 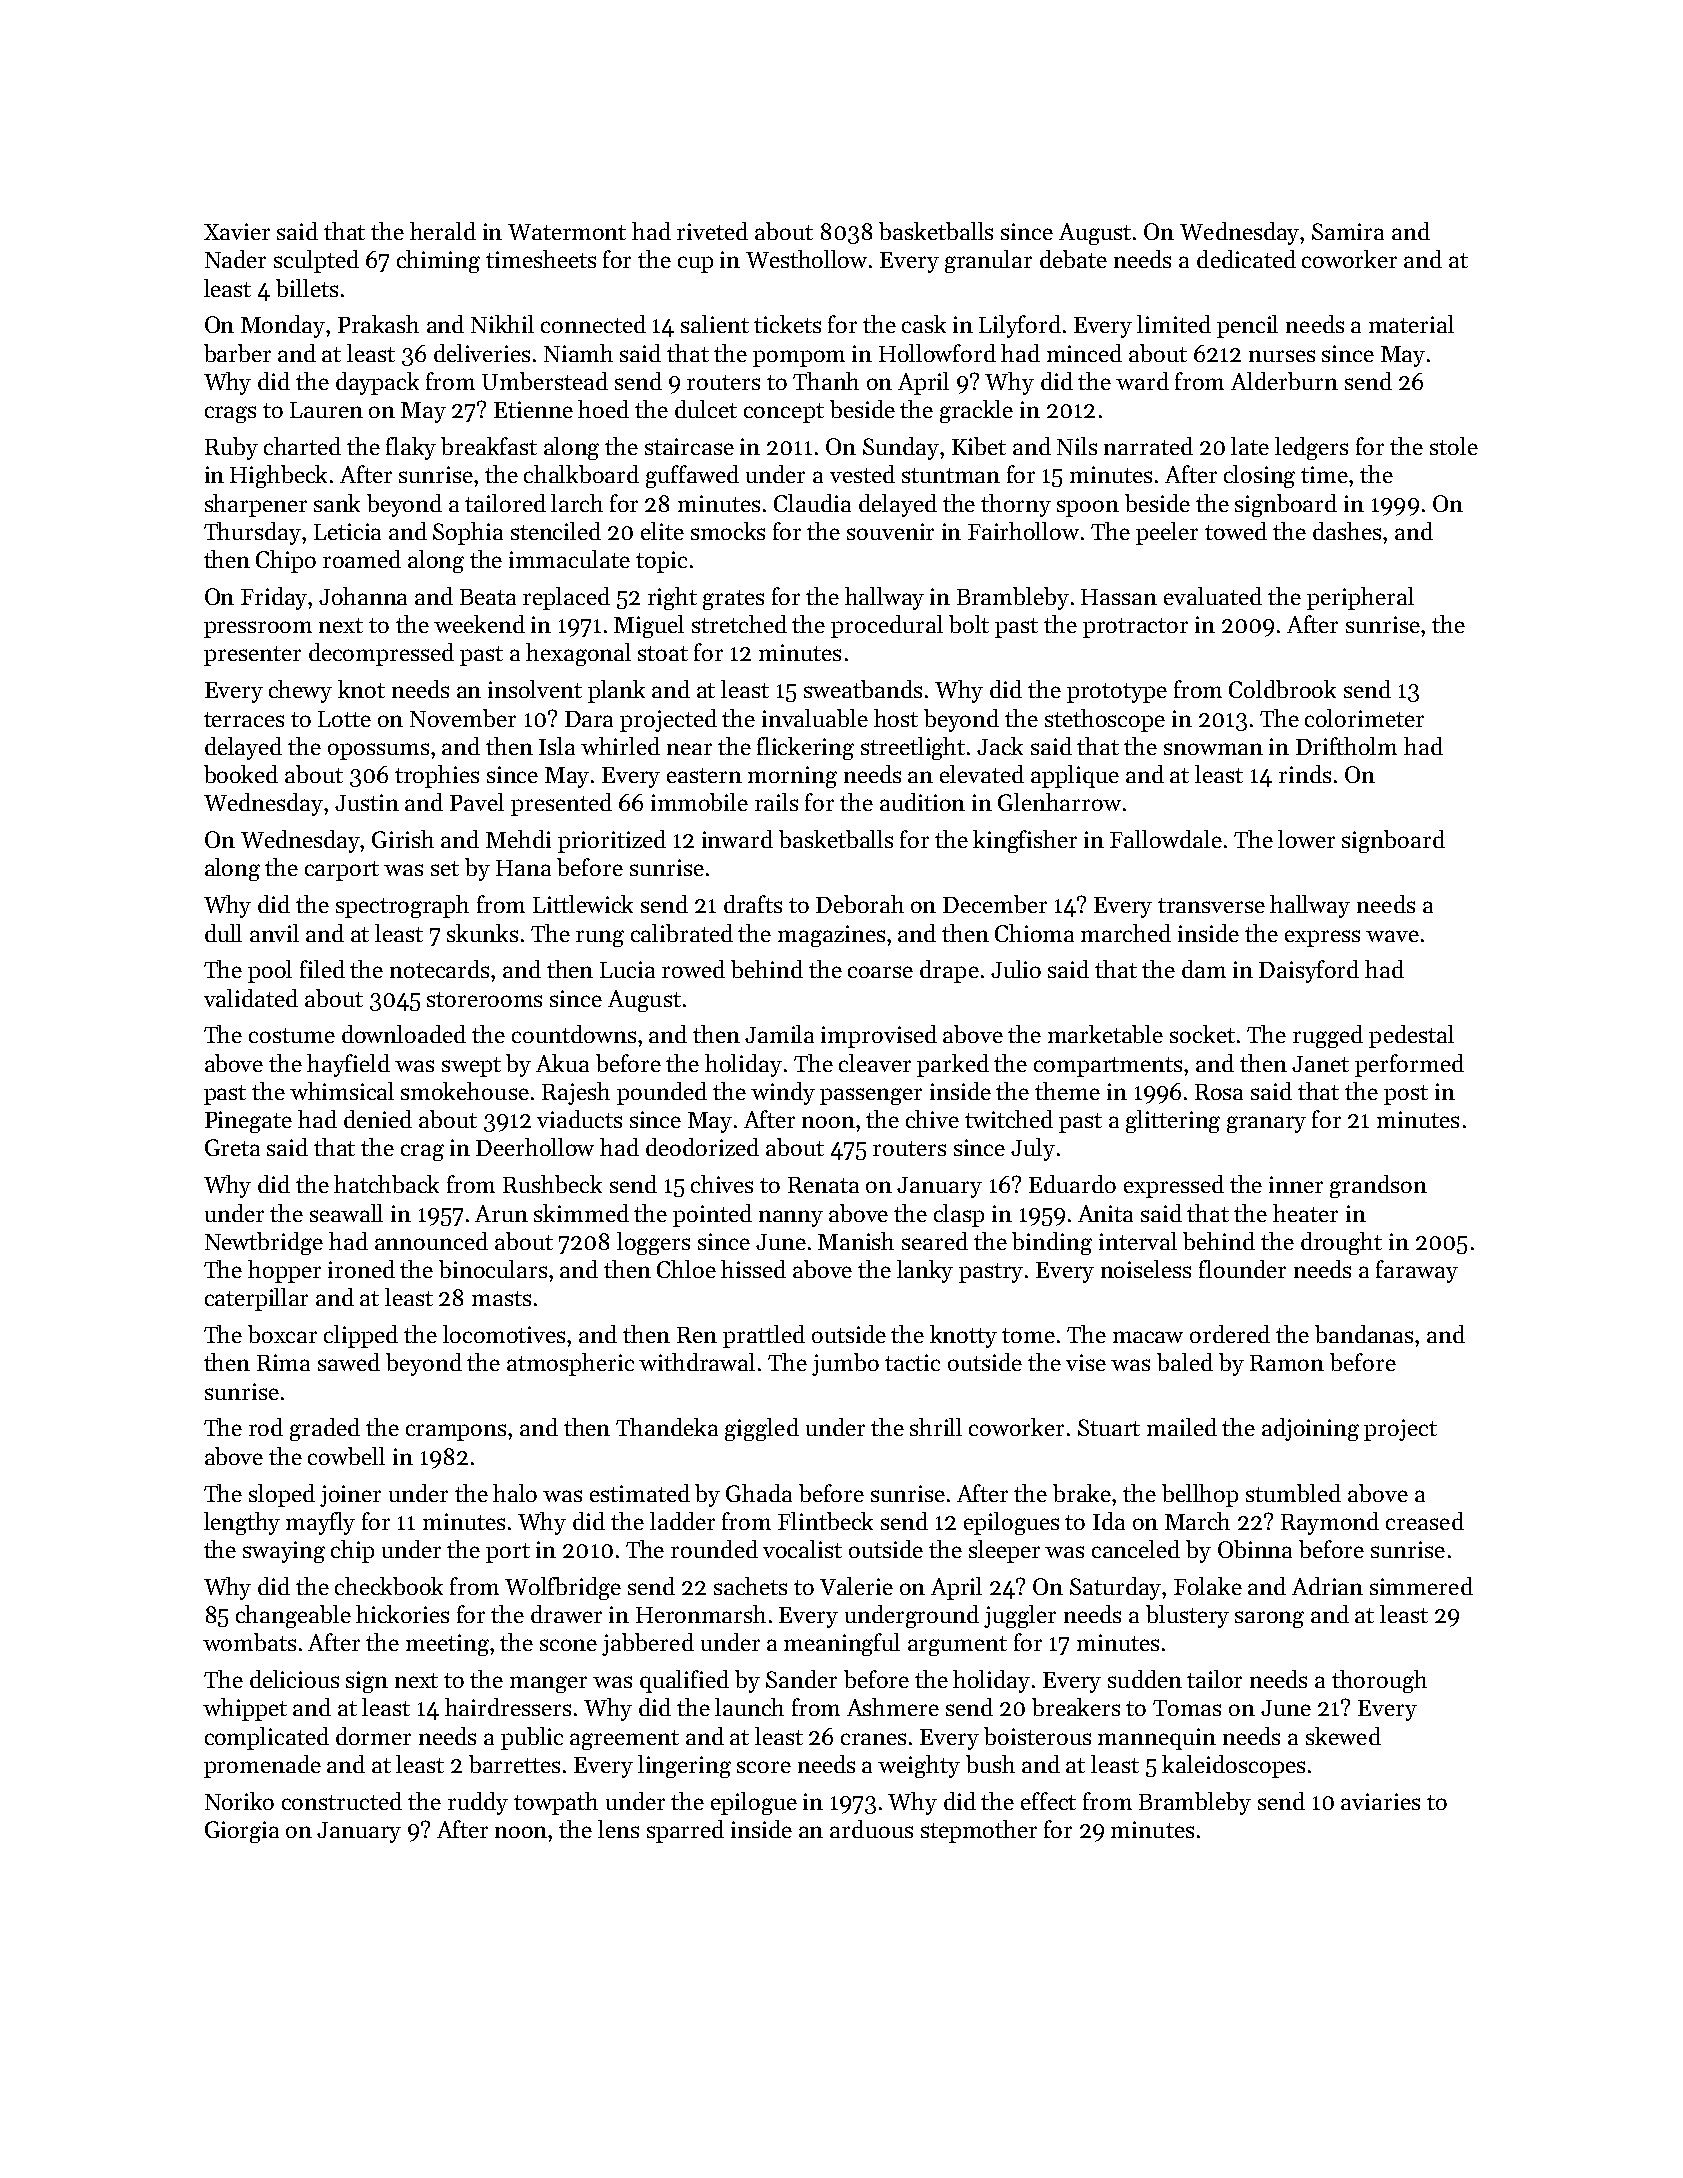 I want to click on roamed, so click(x=362, y=559).
